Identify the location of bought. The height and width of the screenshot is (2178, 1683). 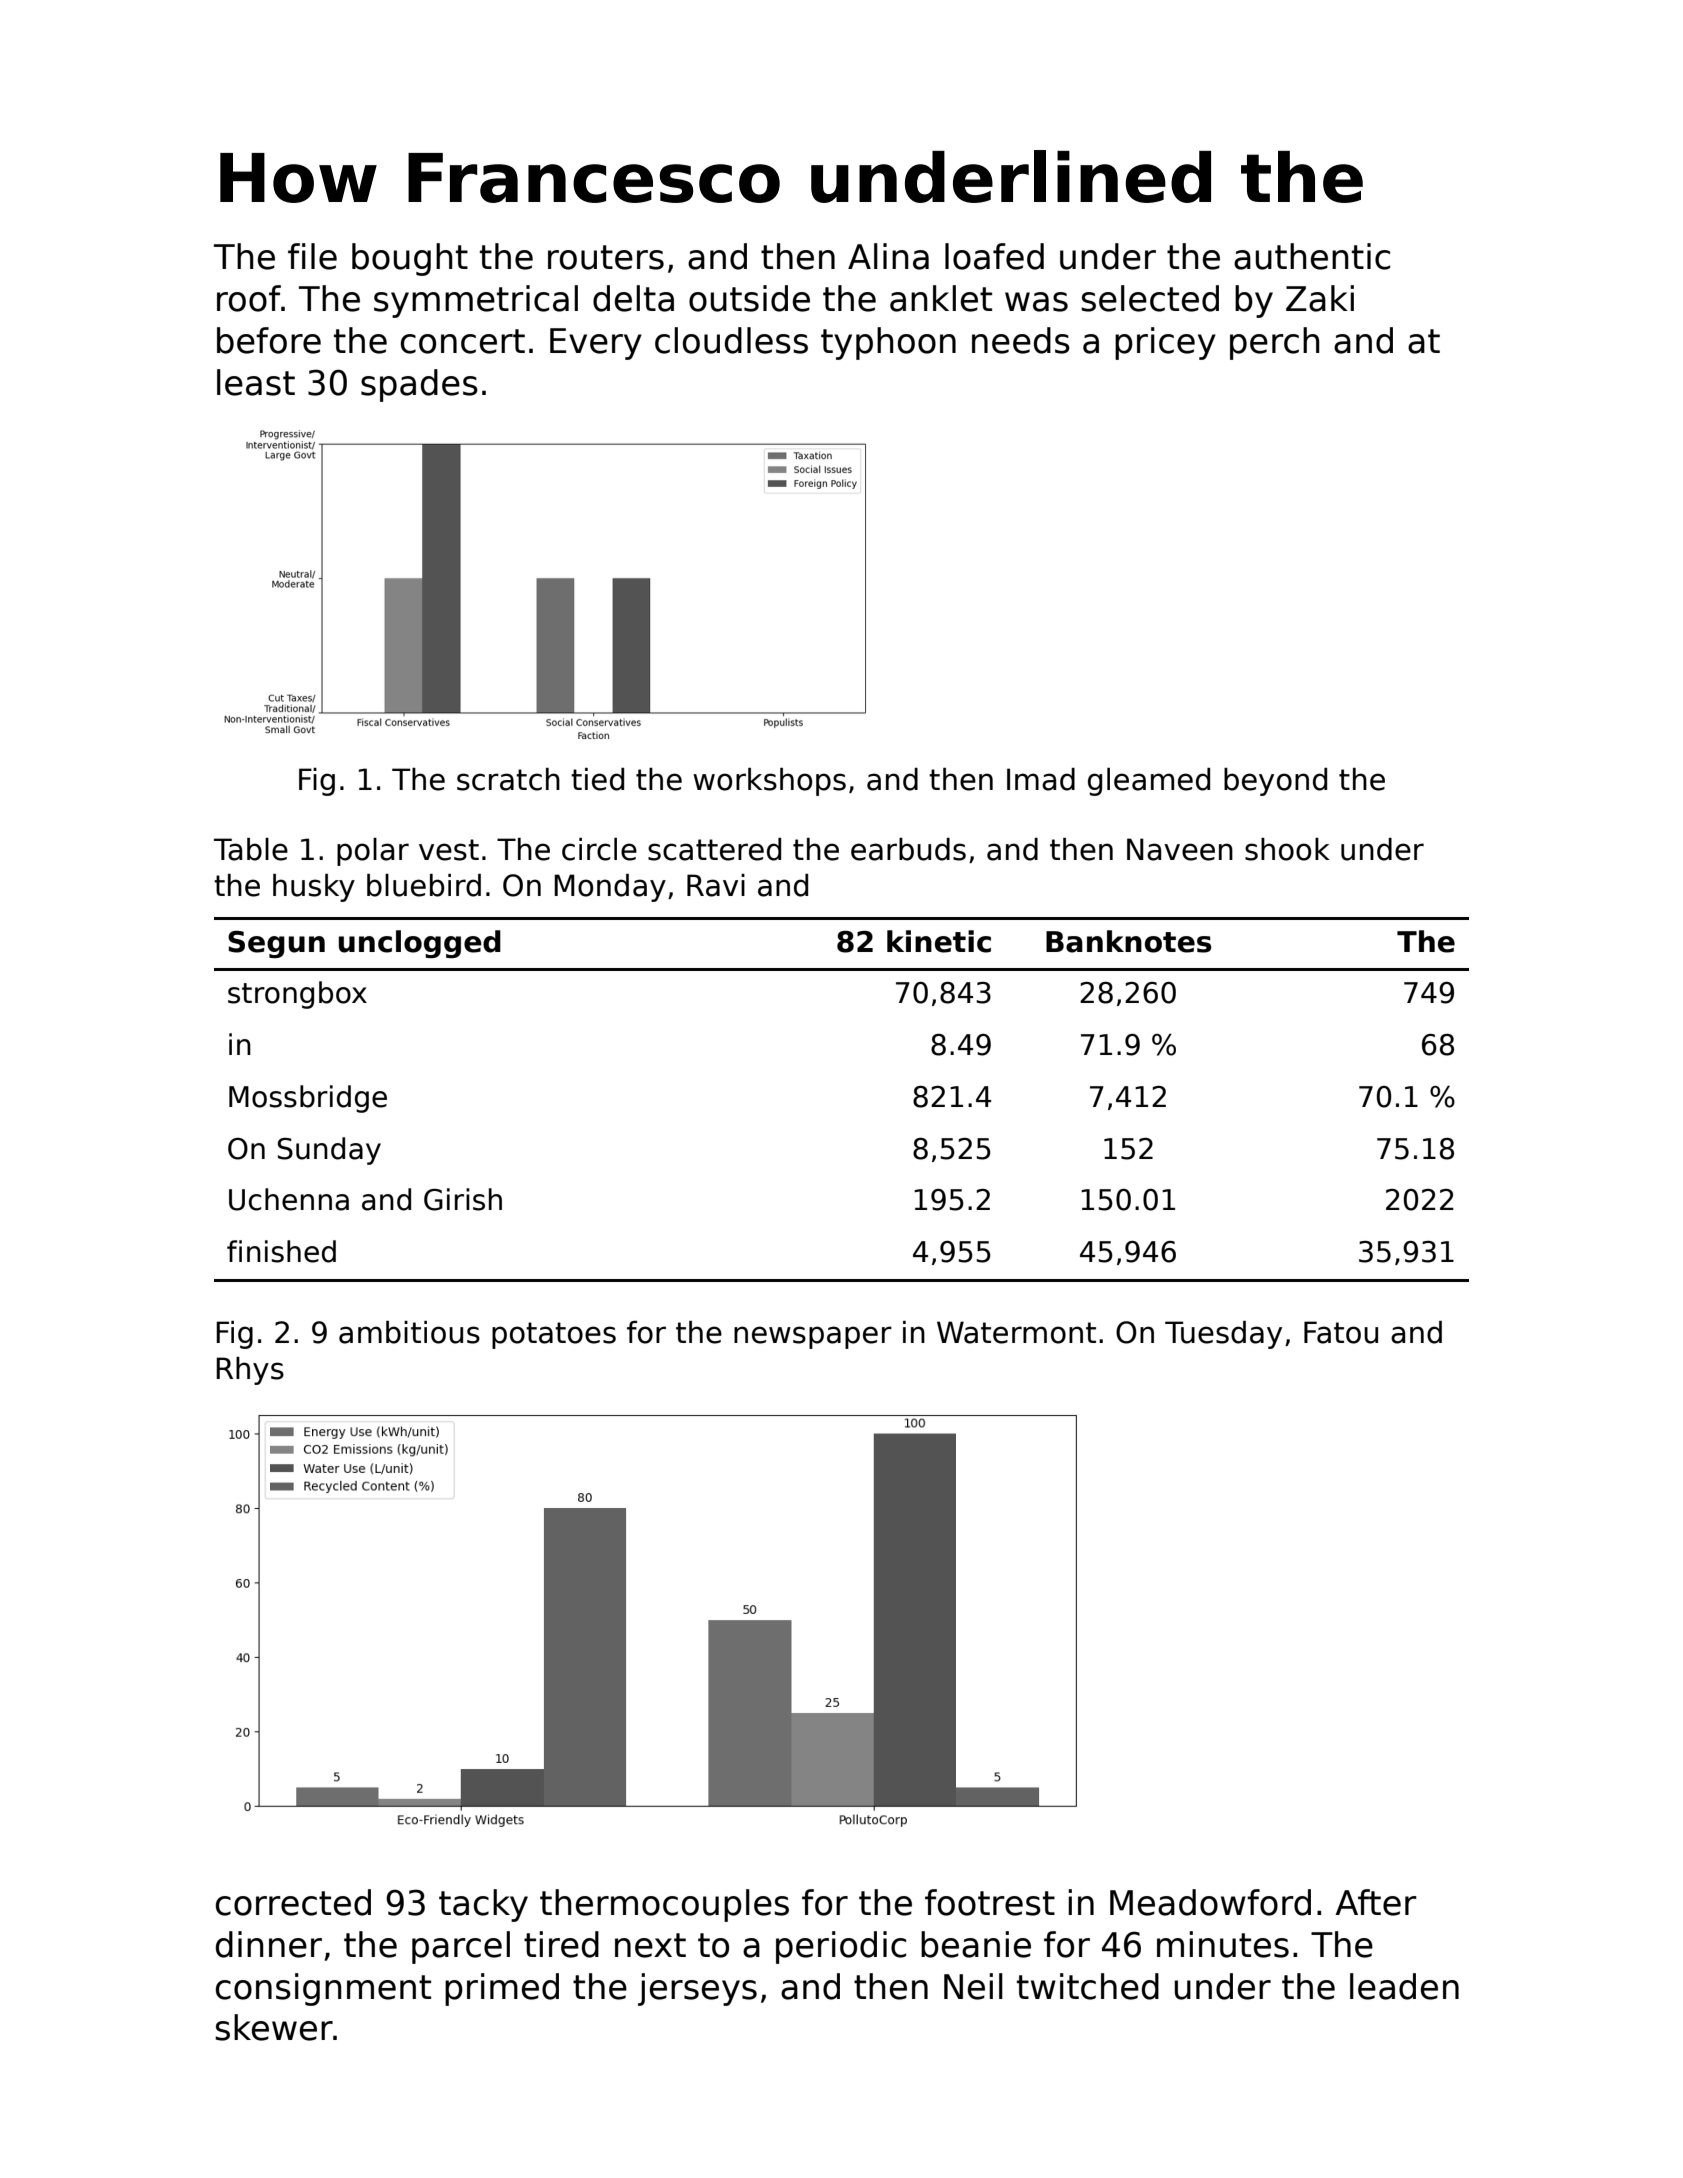
(410, 259).
